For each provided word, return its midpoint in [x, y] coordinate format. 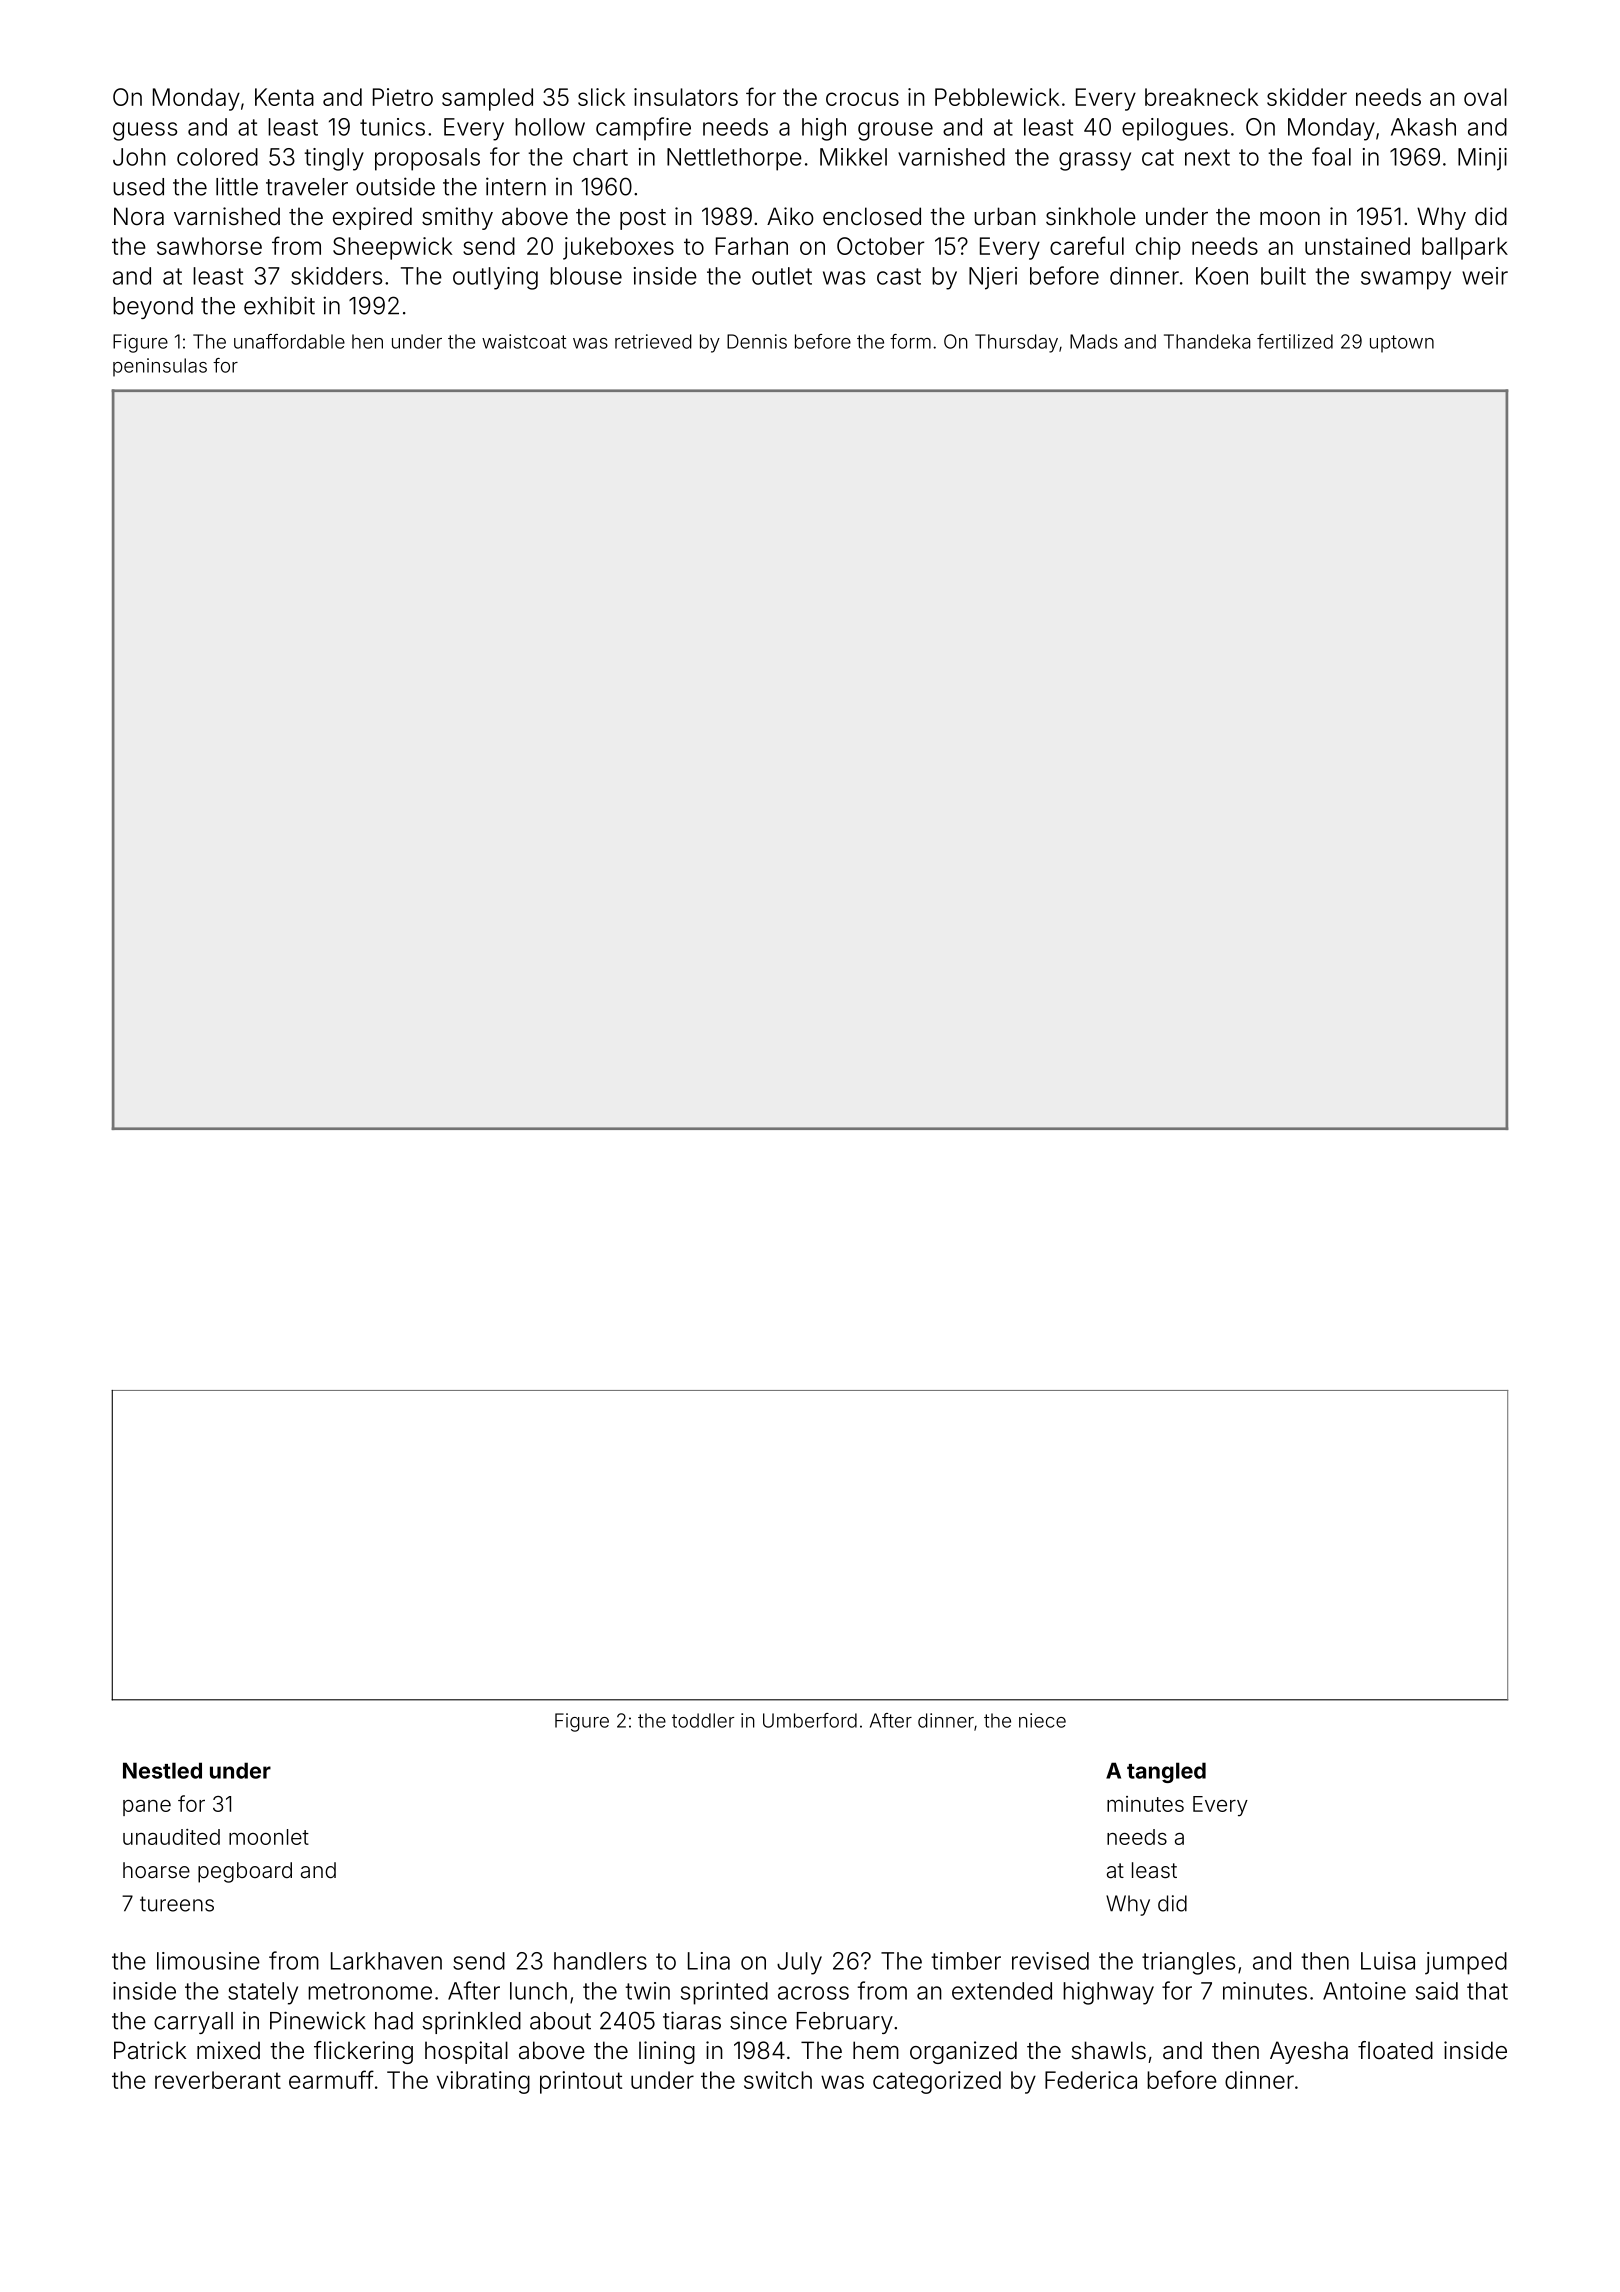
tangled [1166, 1772]
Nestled [162, 1770]
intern [516, 186]
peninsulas [160, 367]
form [910, 341]
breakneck [1201, 97]
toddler [703, 1720]
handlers [600, 1961]
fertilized [1295, 341]
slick [601, 97]
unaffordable [289, 341]
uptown [1402, 344]
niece [1042, 1720]
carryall [193, 2023]
